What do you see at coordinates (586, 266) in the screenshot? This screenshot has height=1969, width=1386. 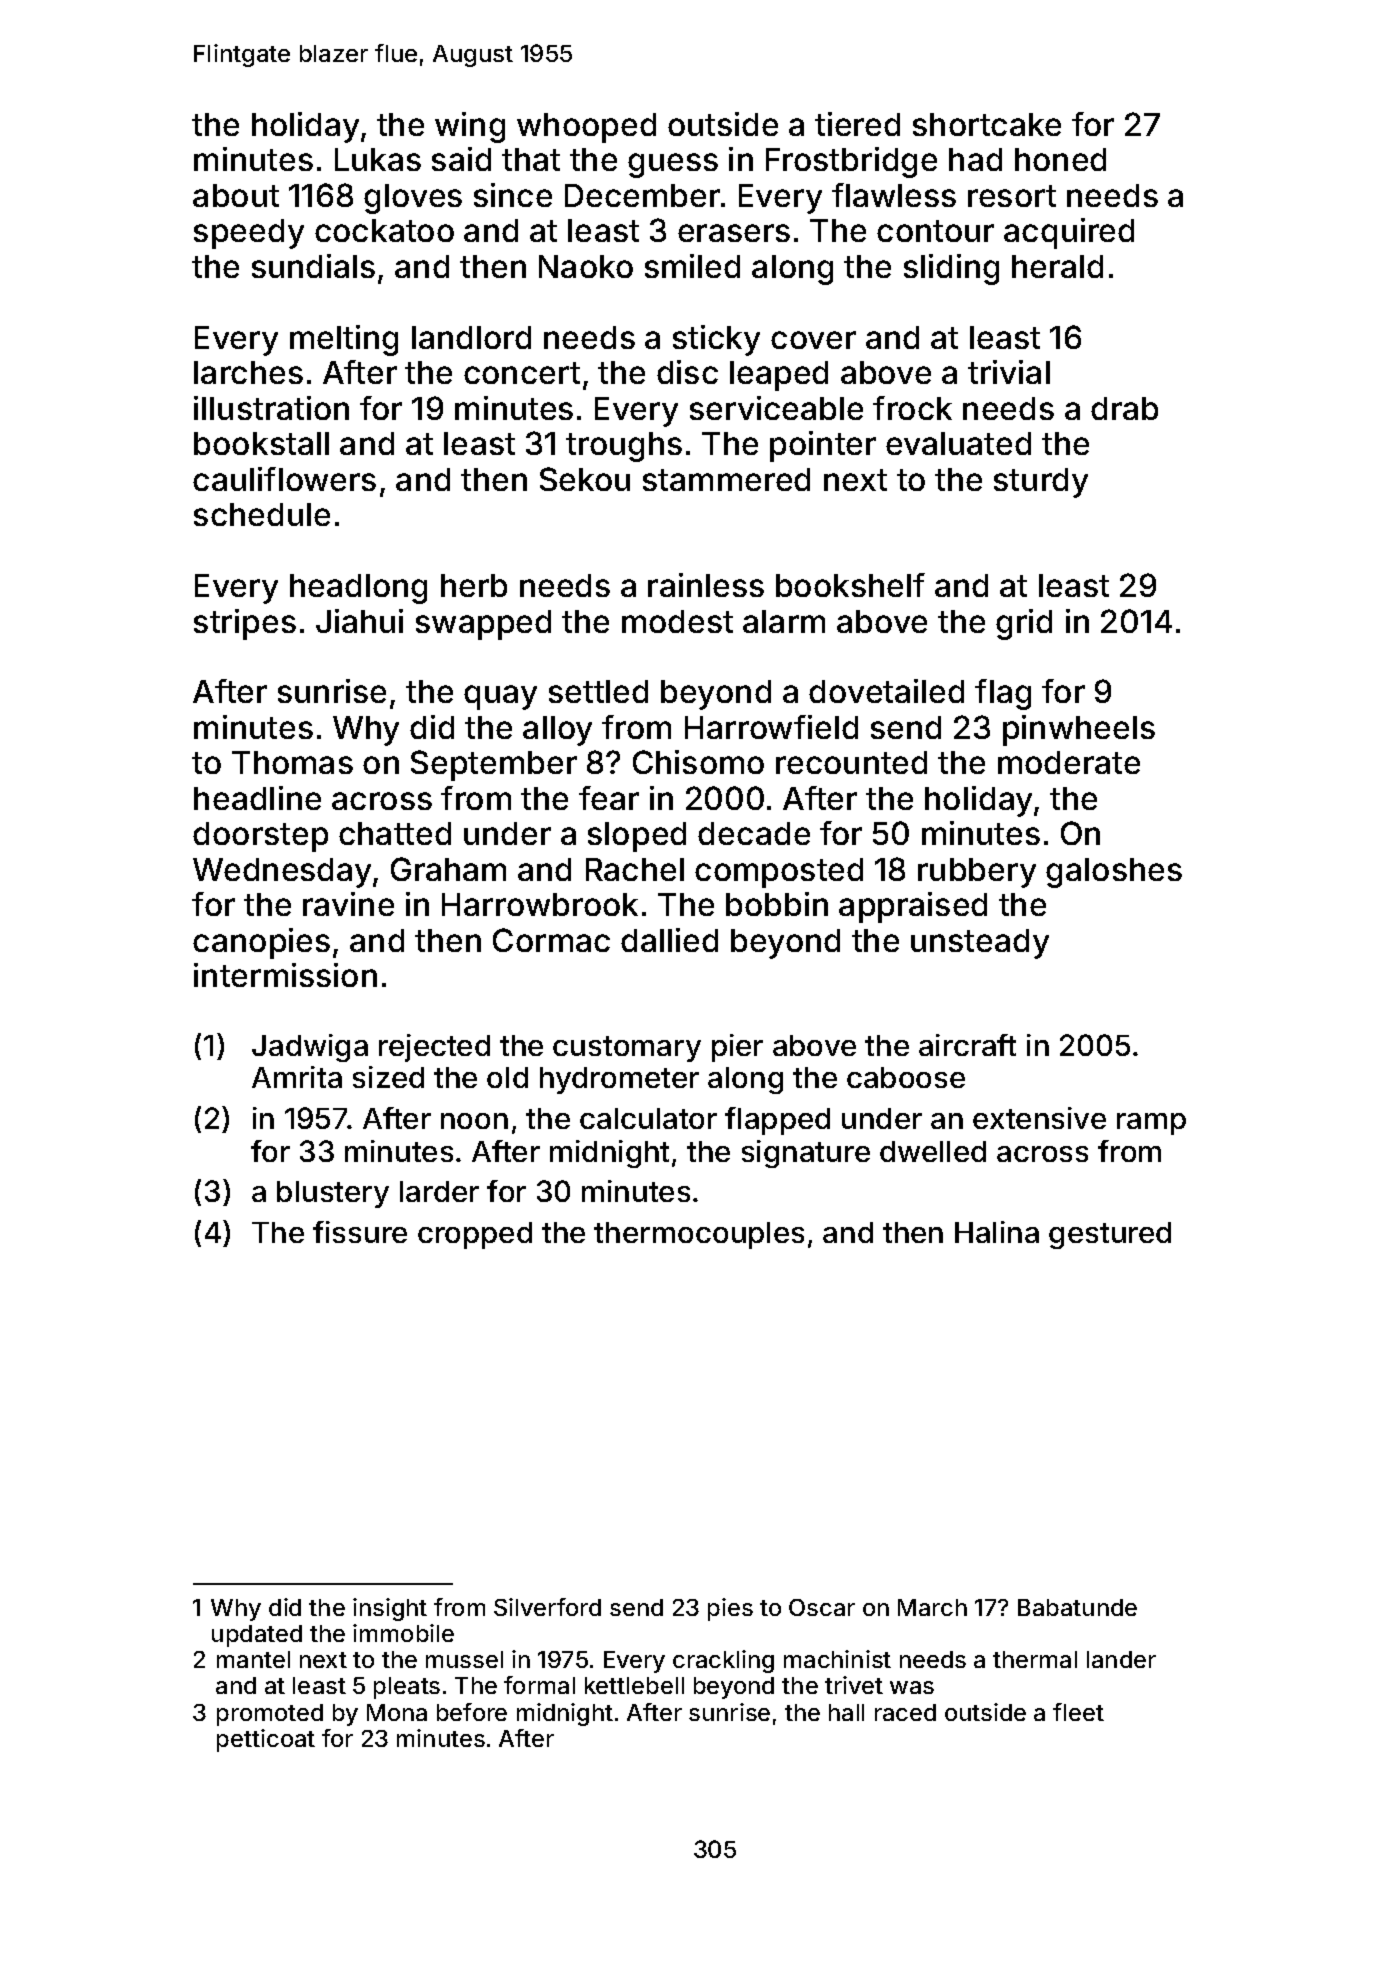 I see `Naoko` at bounding box center [586, 266].
